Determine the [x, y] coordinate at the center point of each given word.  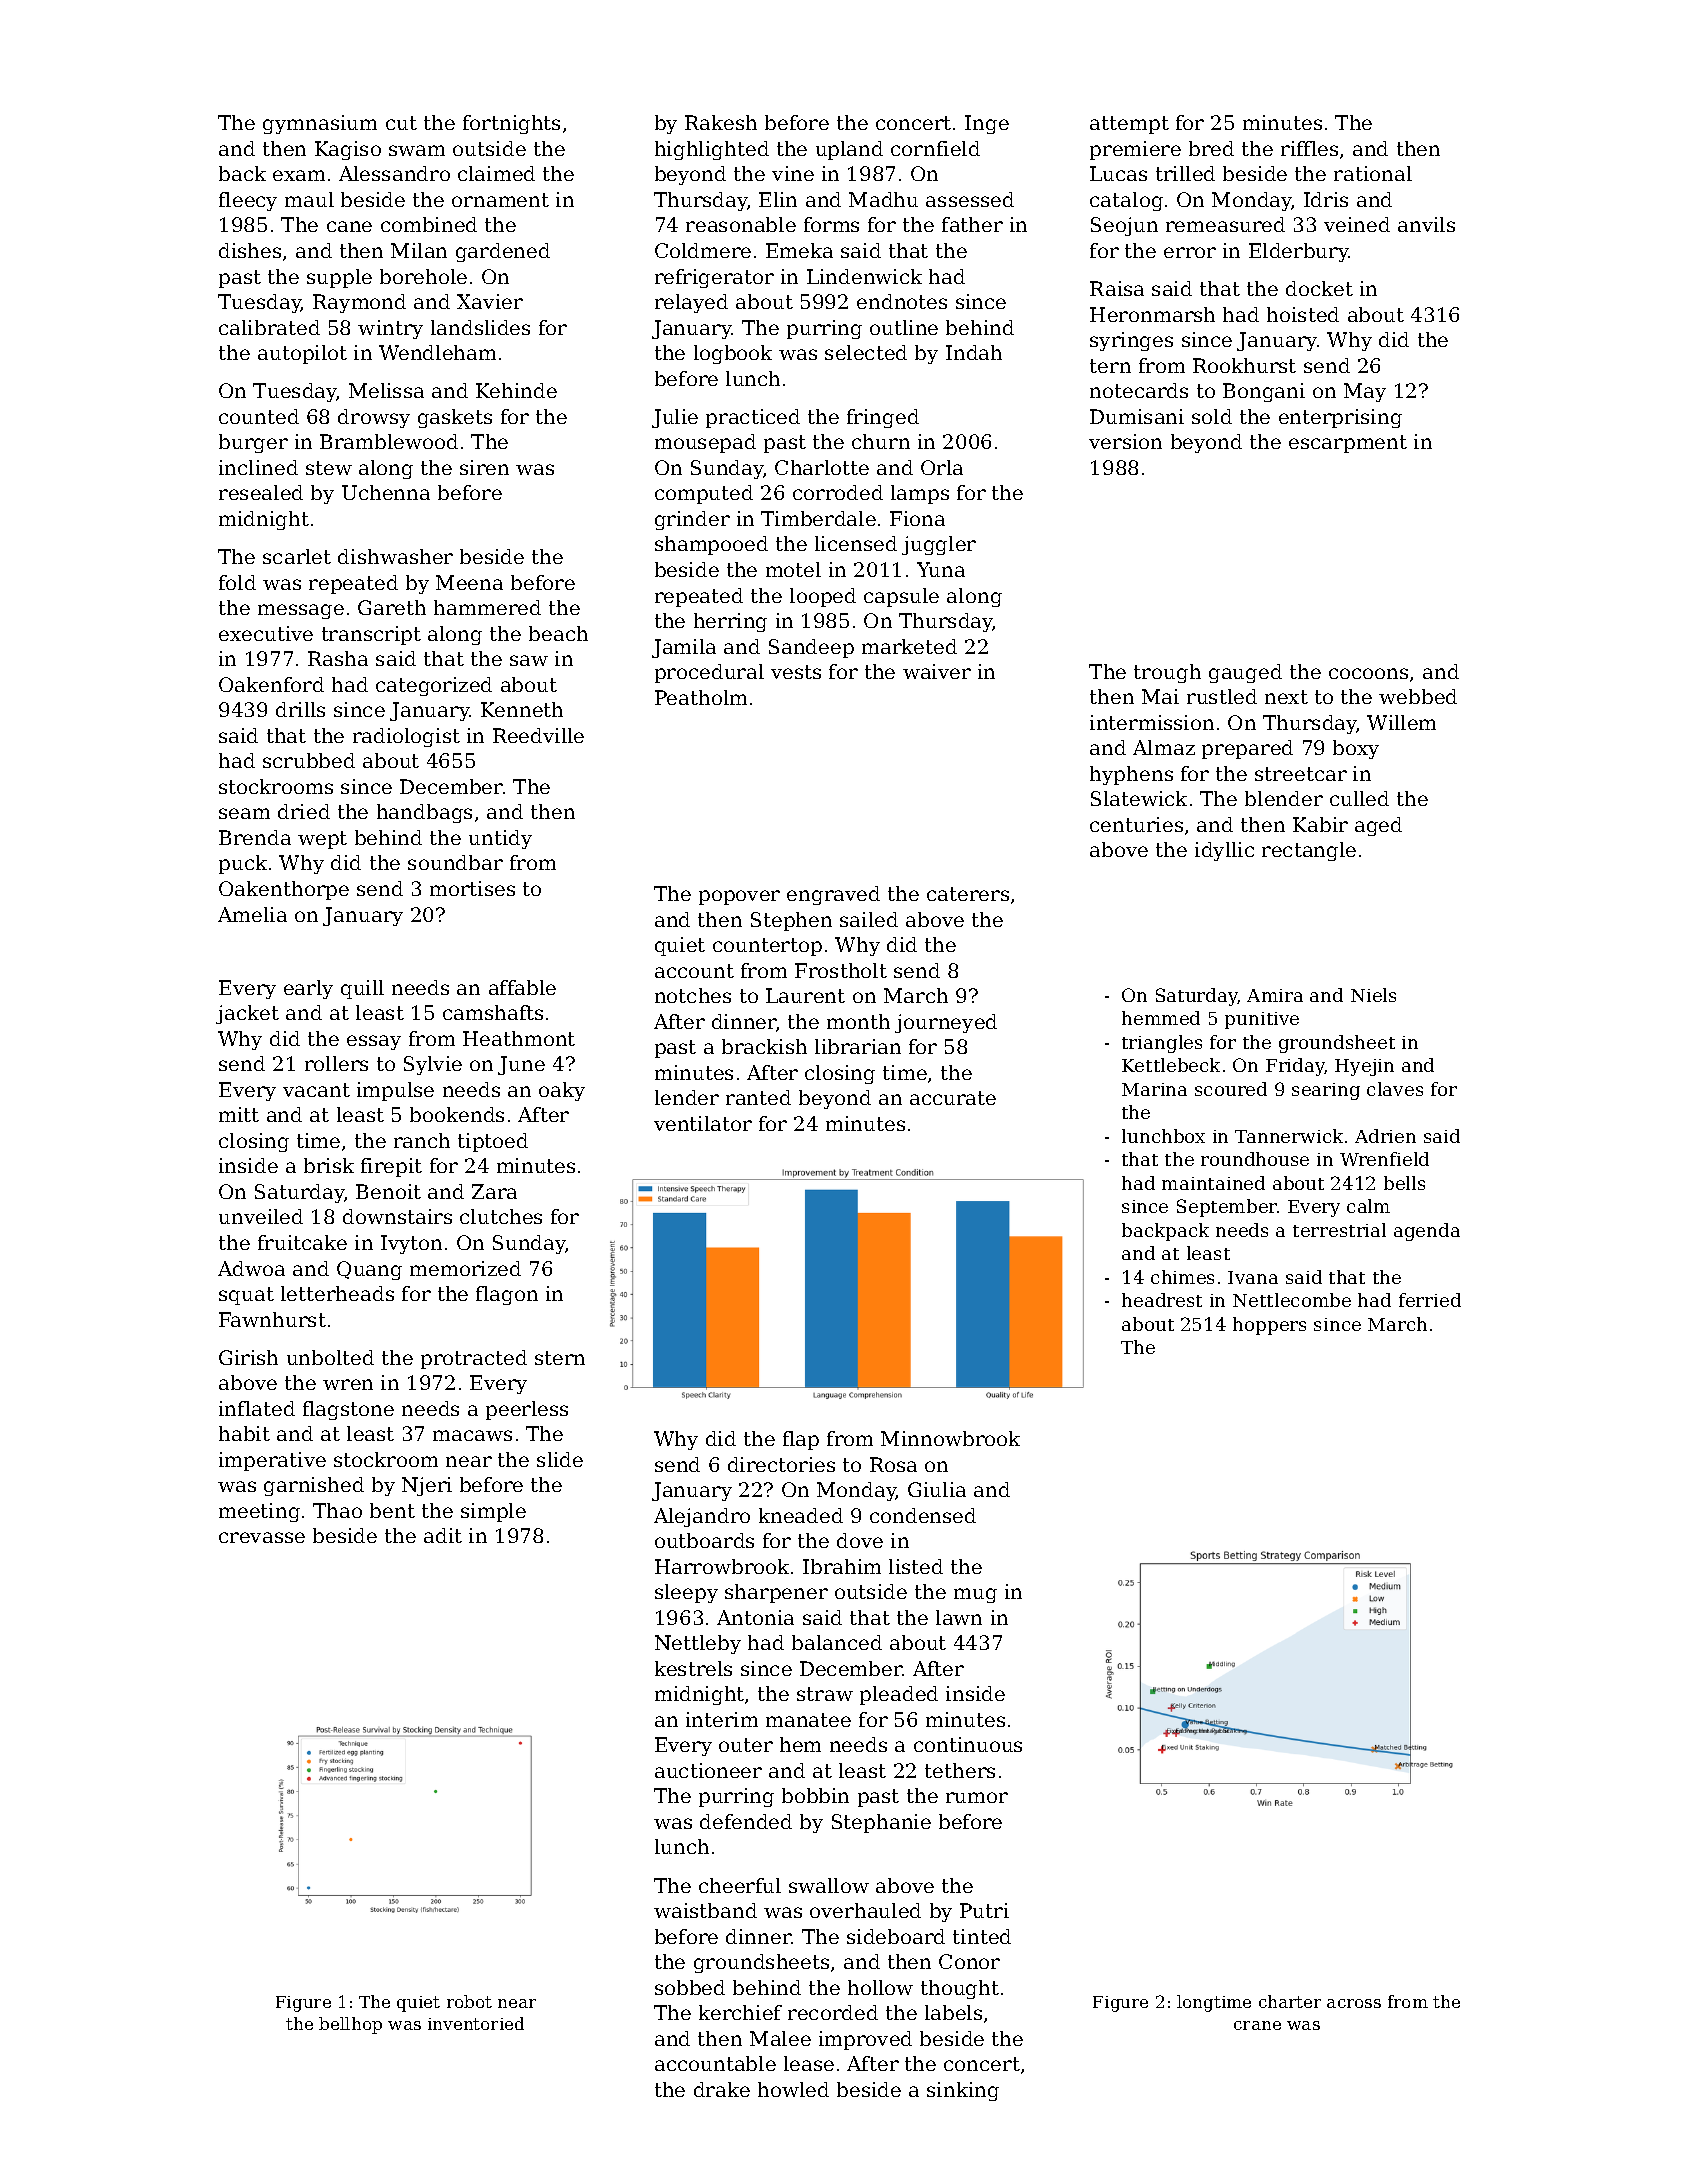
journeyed [946, 1023]
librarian [858, 1046]
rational [1373, 173]
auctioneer [708, 1770]
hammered [487, 607]
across [1354, 2003]
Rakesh [721, 122]
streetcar [1301, 774]
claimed [496, 173]
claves [1395, 1089]
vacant [316, 1090]
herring [730, 622]
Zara [494, 1191]
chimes [1182, 1277]
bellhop [350, 2025]
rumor [977, 1797]
